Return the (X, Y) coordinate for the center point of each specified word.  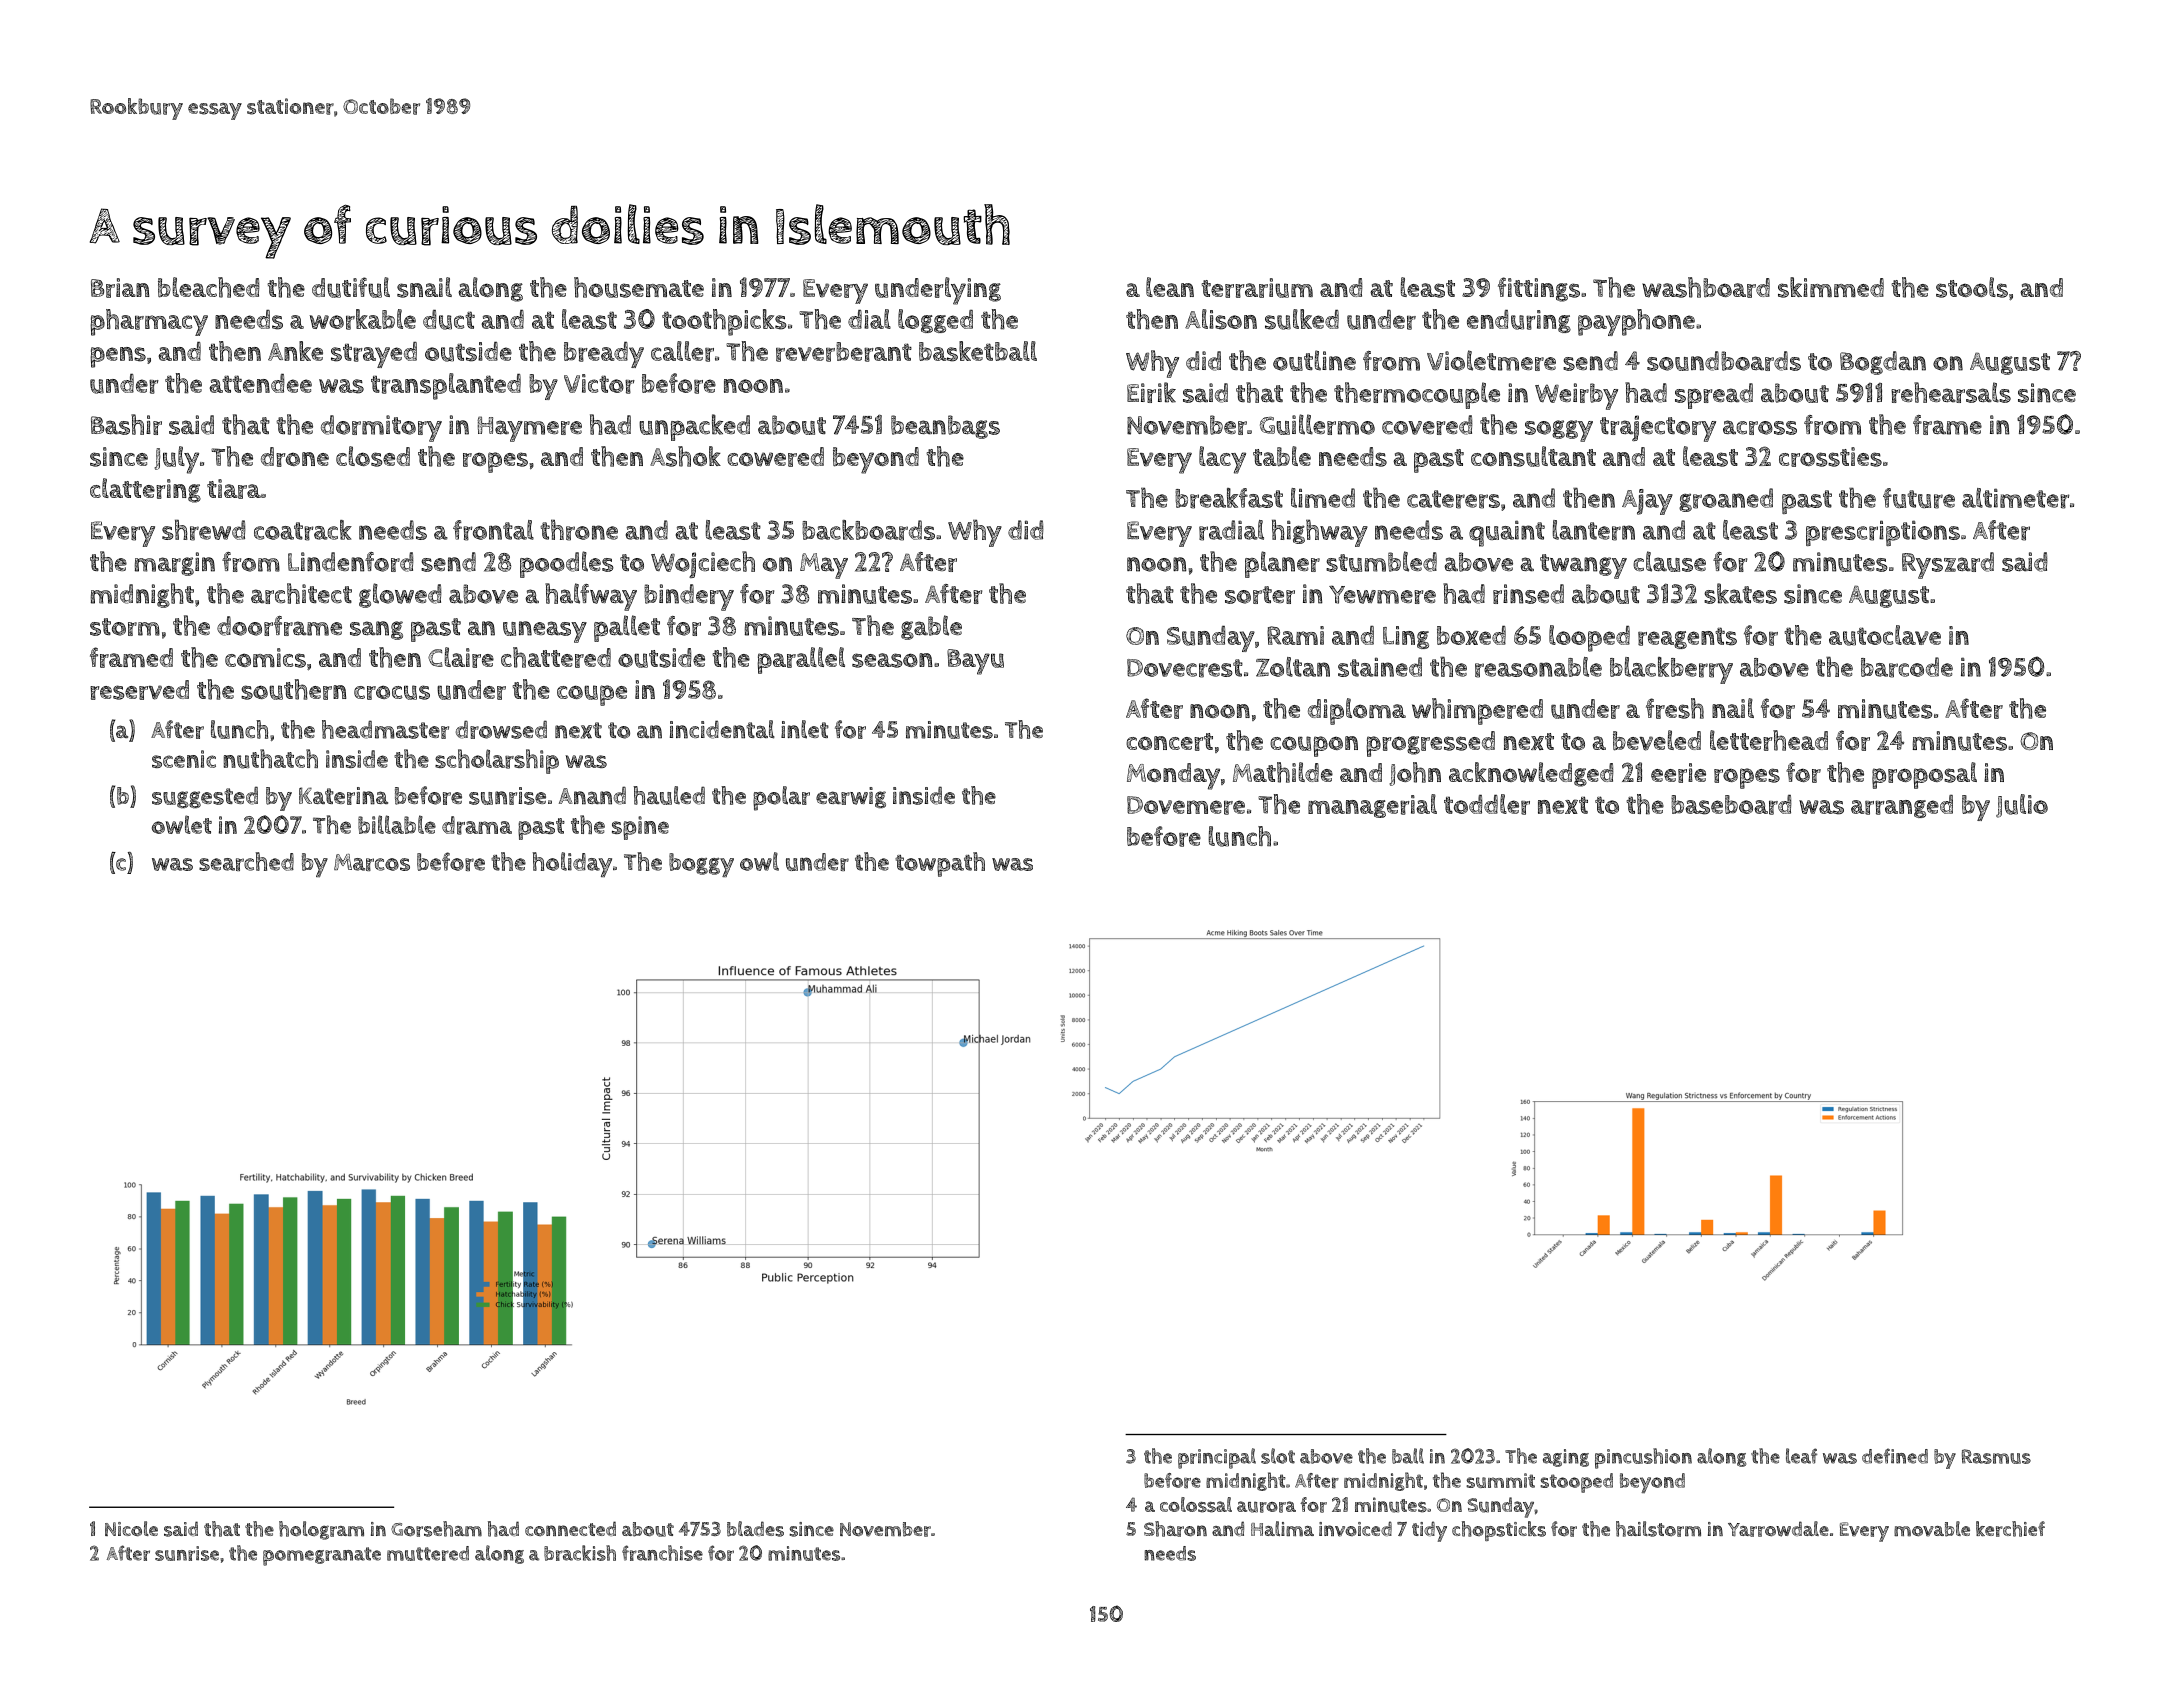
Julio (2022, 806)
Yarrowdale (1778, 1529)
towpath (940, 864)
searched (246, 861)
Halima (1282, 1529)
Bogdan (1883, 363)
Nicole (131, 1529)
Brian (120, 288)
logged (935, 321)
